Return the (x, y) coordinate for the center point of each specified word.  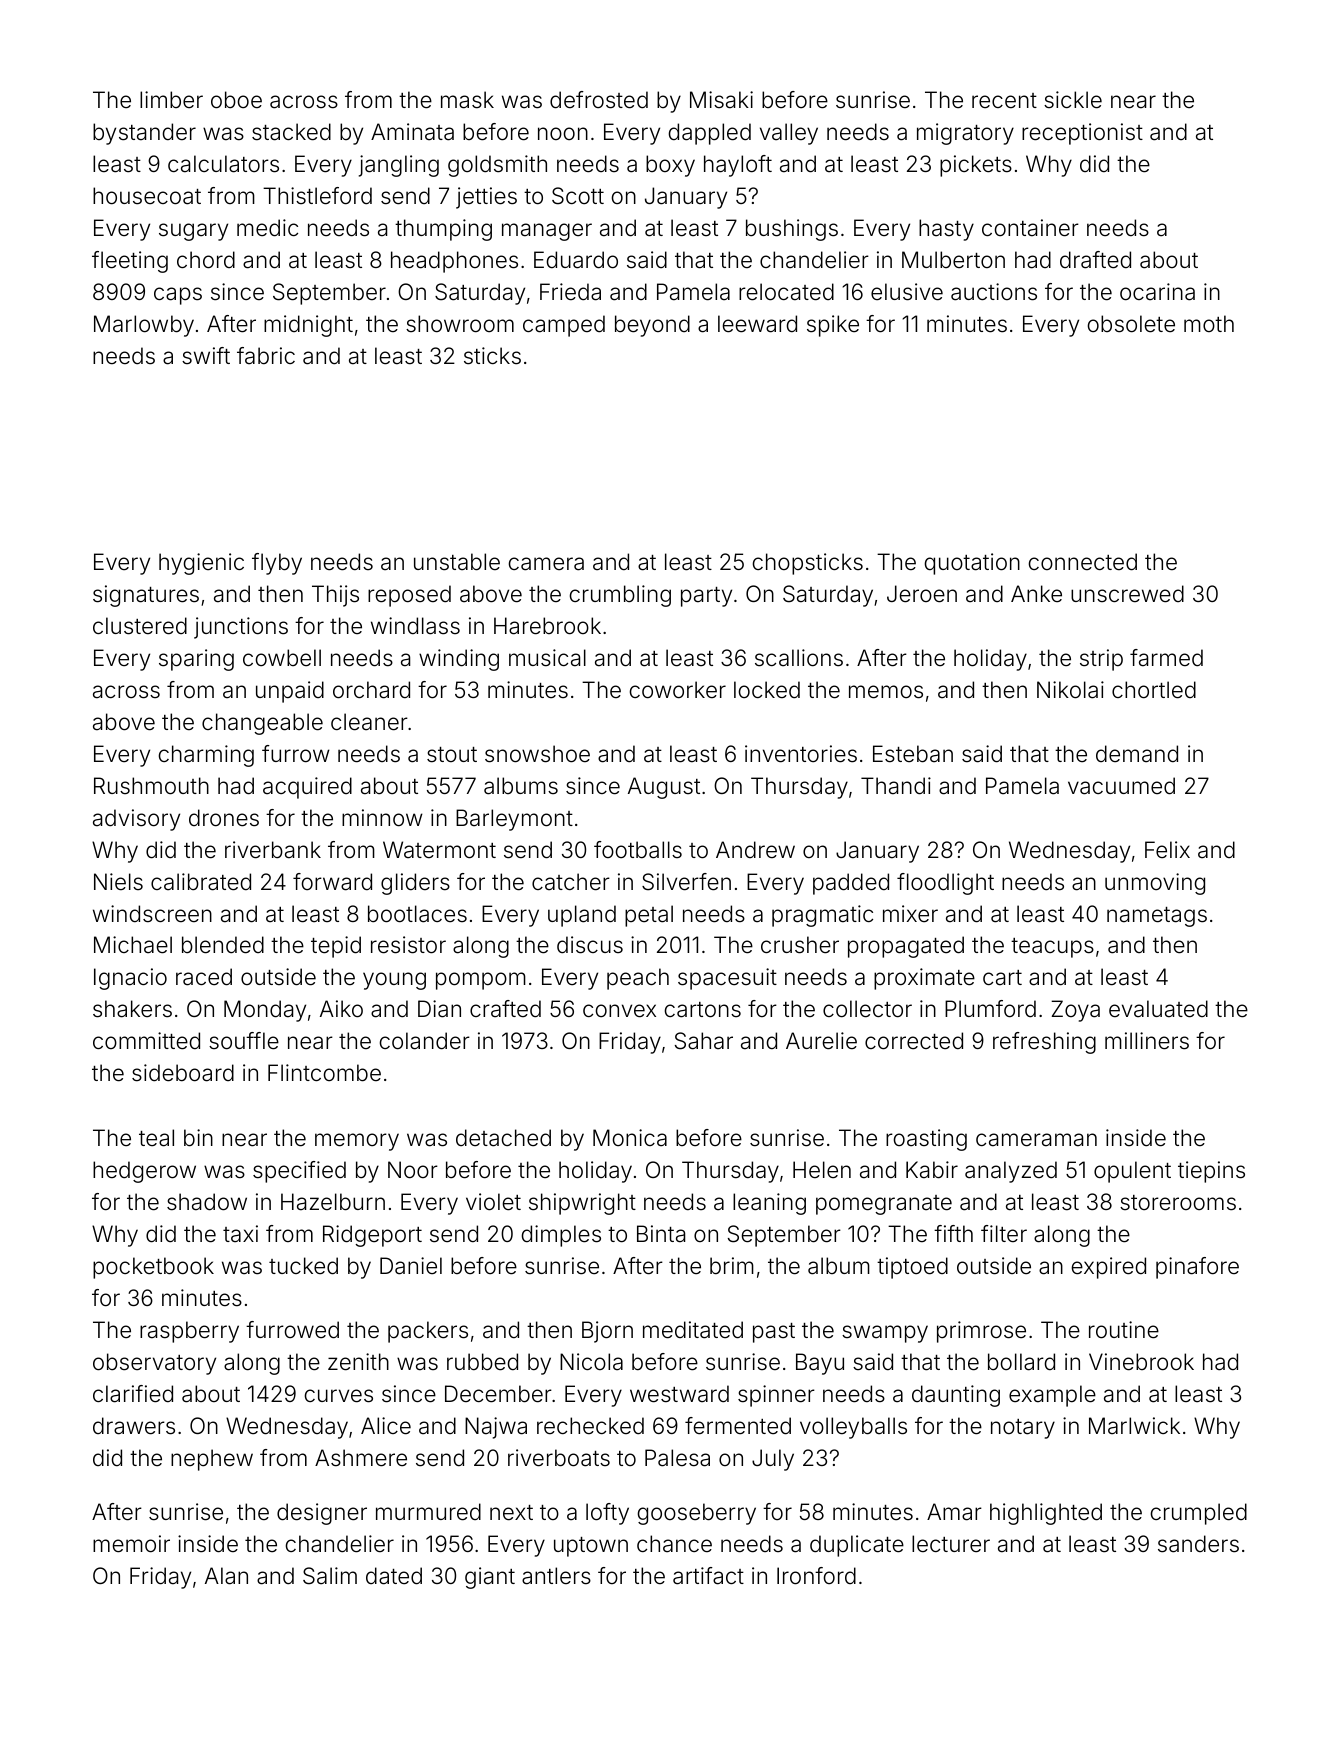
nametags (1157, 917)
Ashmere (361, 1458)
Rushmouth (151, 786)
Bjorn (607, 1332)
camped (564, 326)
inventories (801, 754)
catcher (571, 882)
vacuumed (1121, 786)
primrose (981, 1332)
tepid (336, 947)
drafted (1095, 260)
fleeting (130, 262)
